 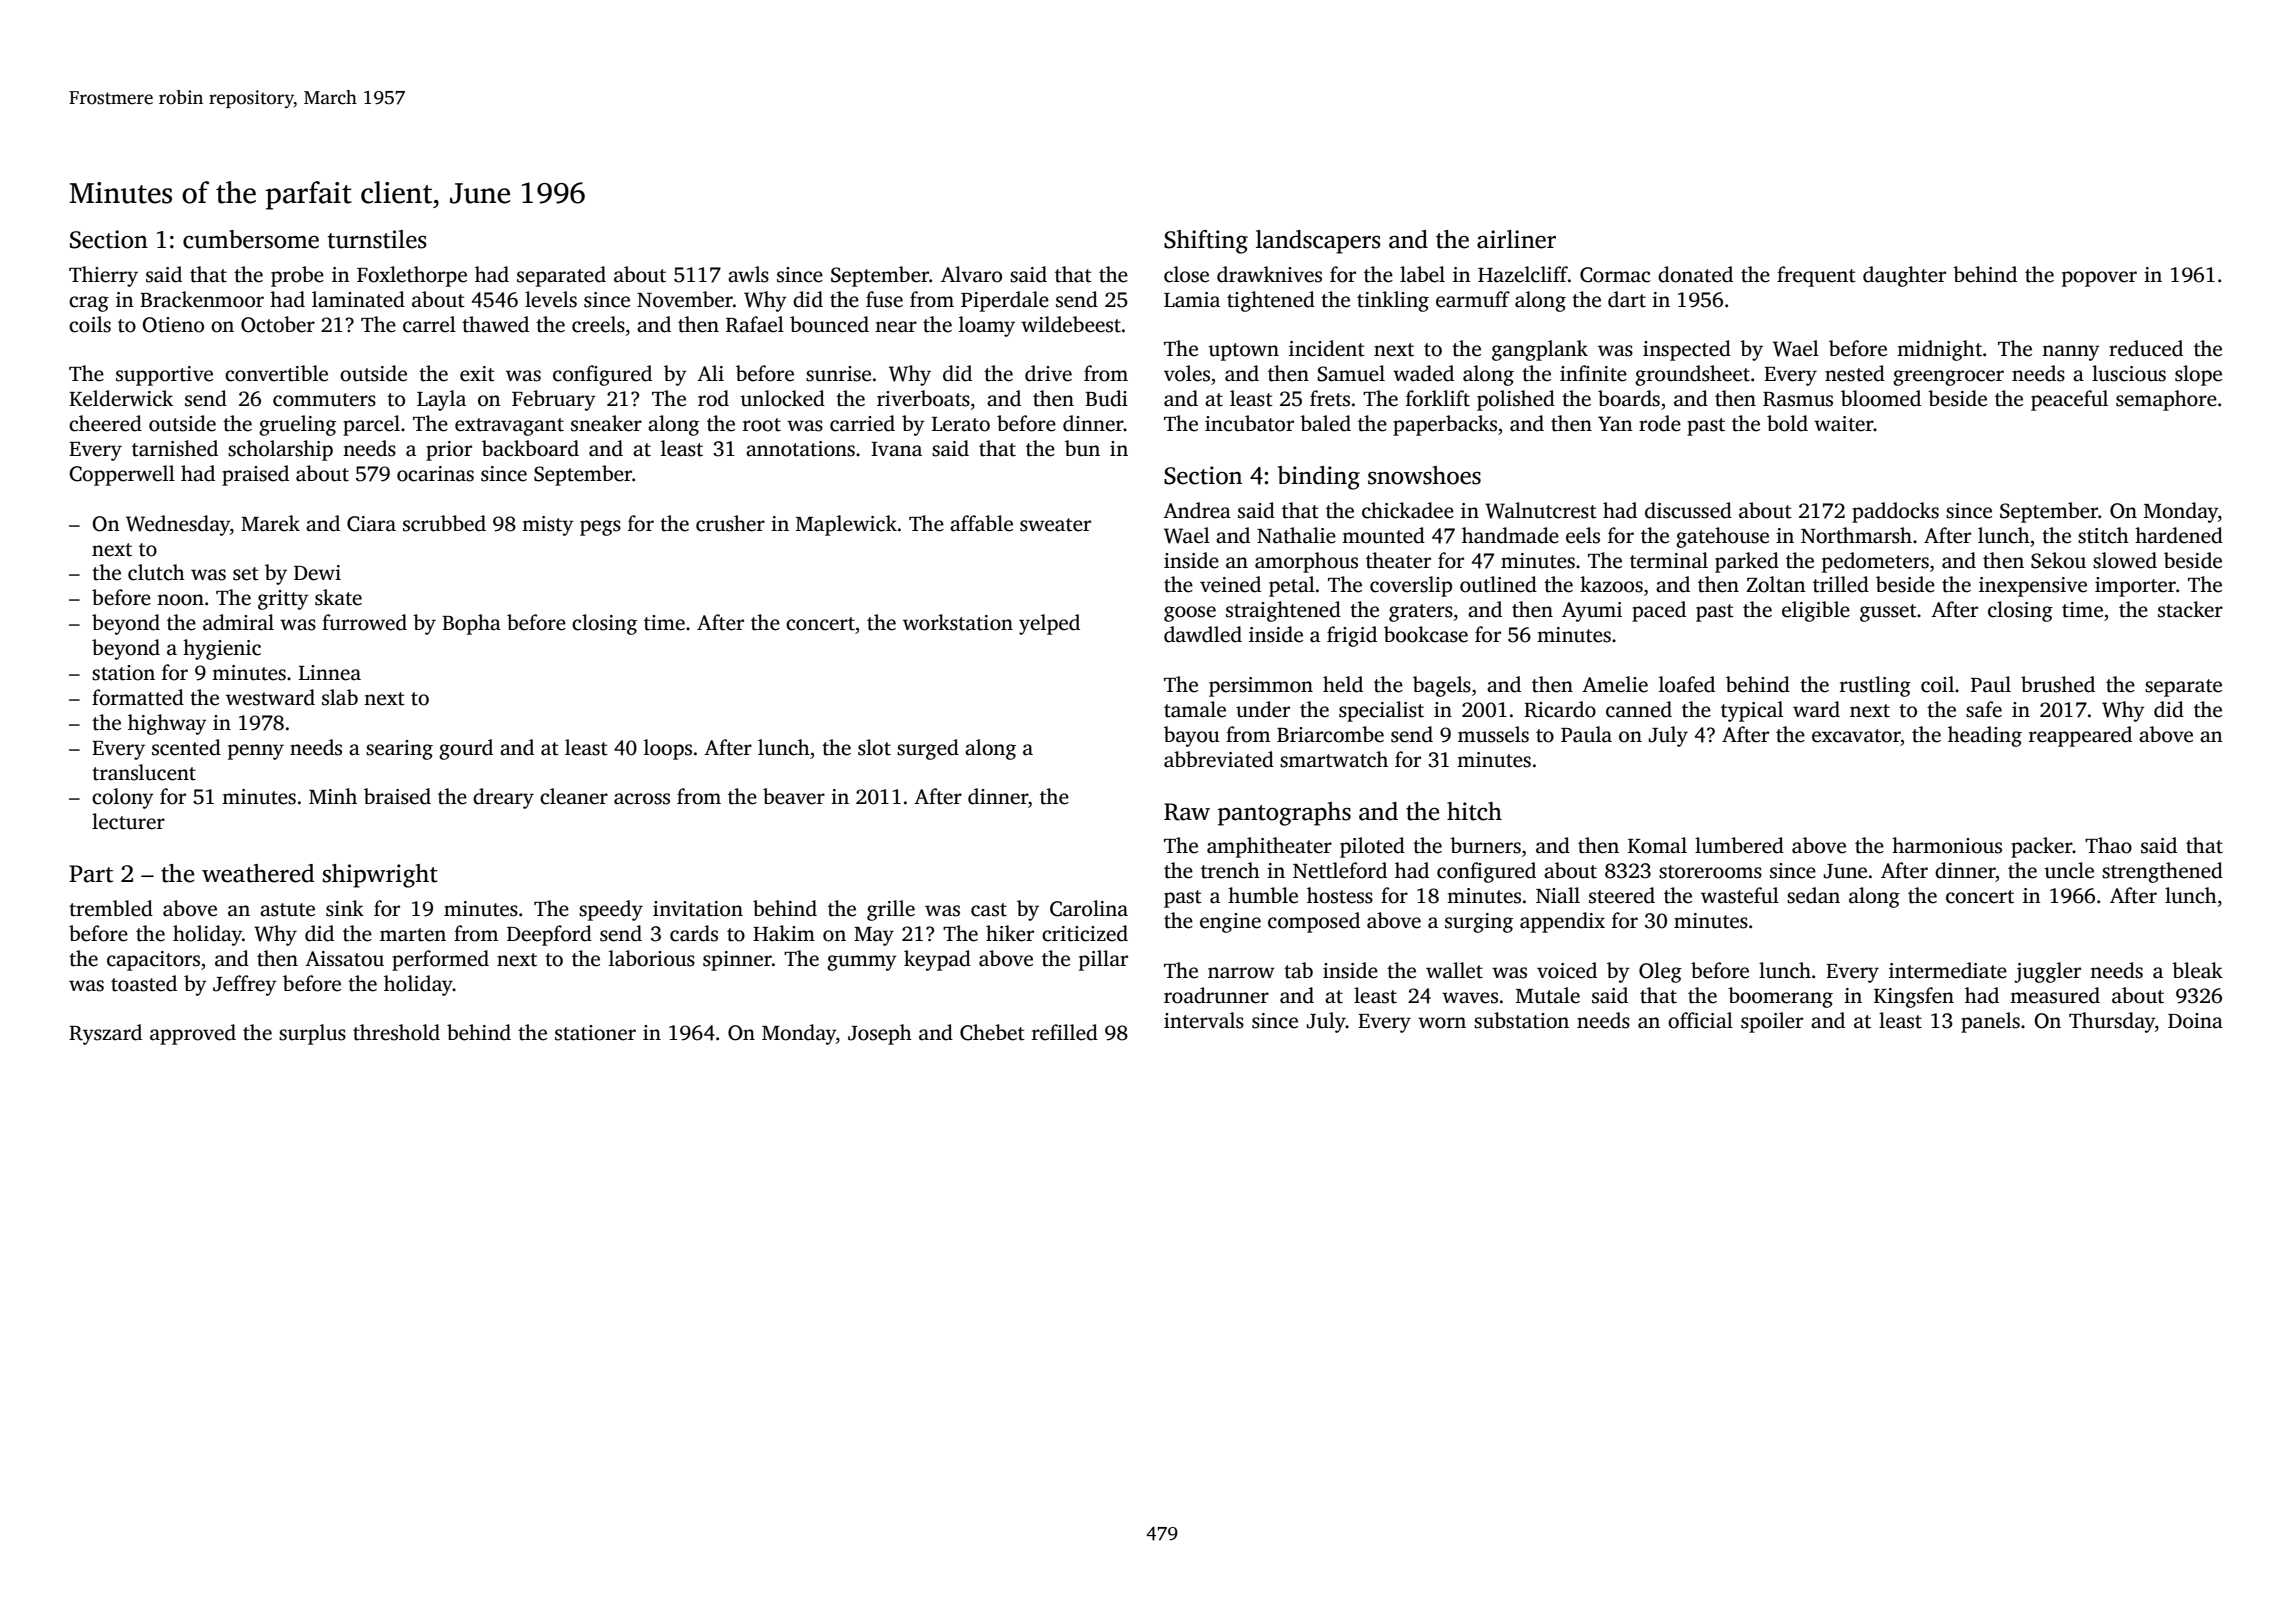 What do you see at coordinates (466, 749) in the page?
I see `gourd` at bounding box center [466, 749].
